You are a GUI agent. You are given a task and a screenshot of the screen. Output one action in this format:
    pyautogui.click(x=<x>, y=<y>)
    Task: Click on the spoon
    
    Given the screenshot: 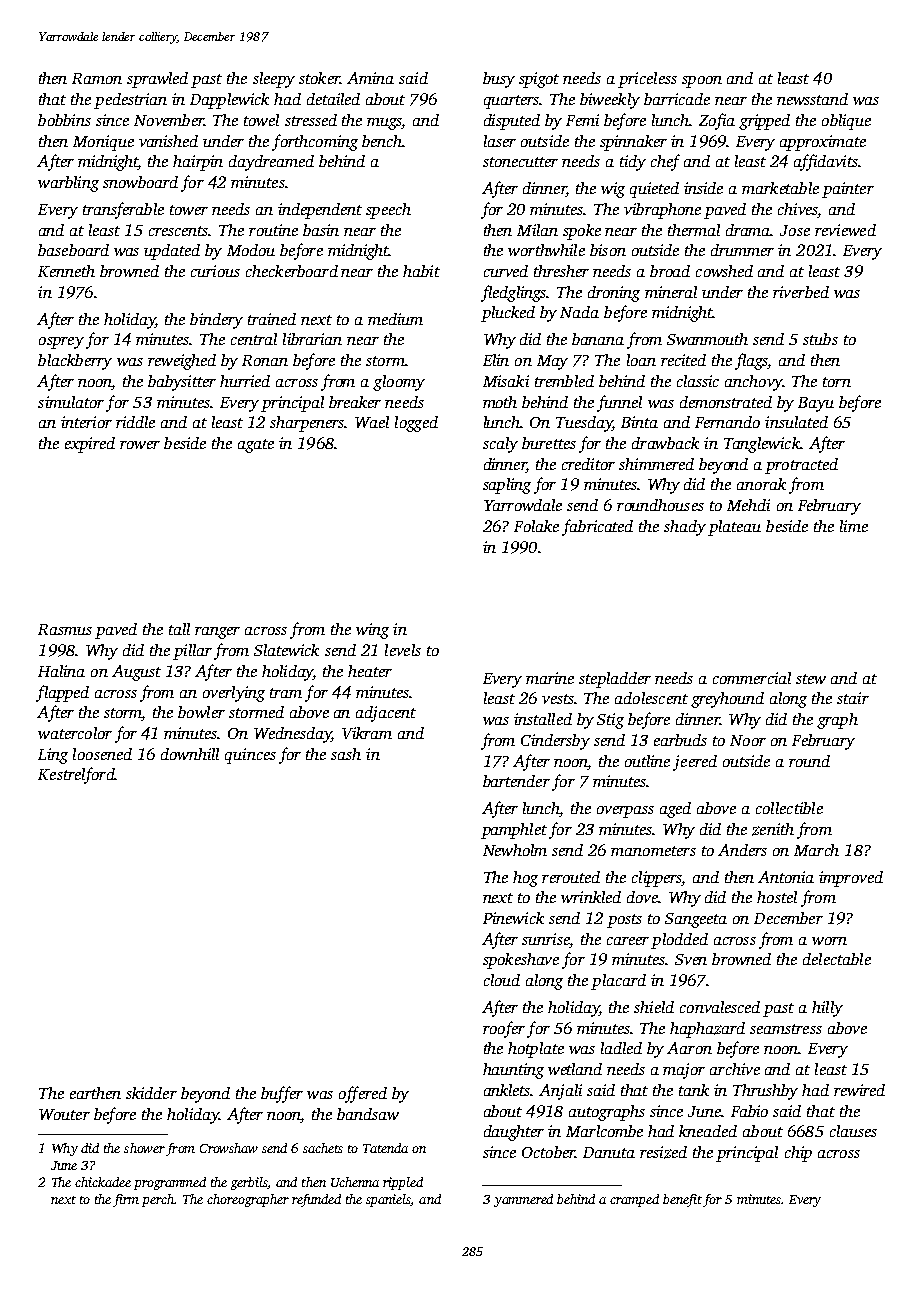 What is the action you would take?
    pyautogui.click(x=702, y=82)
